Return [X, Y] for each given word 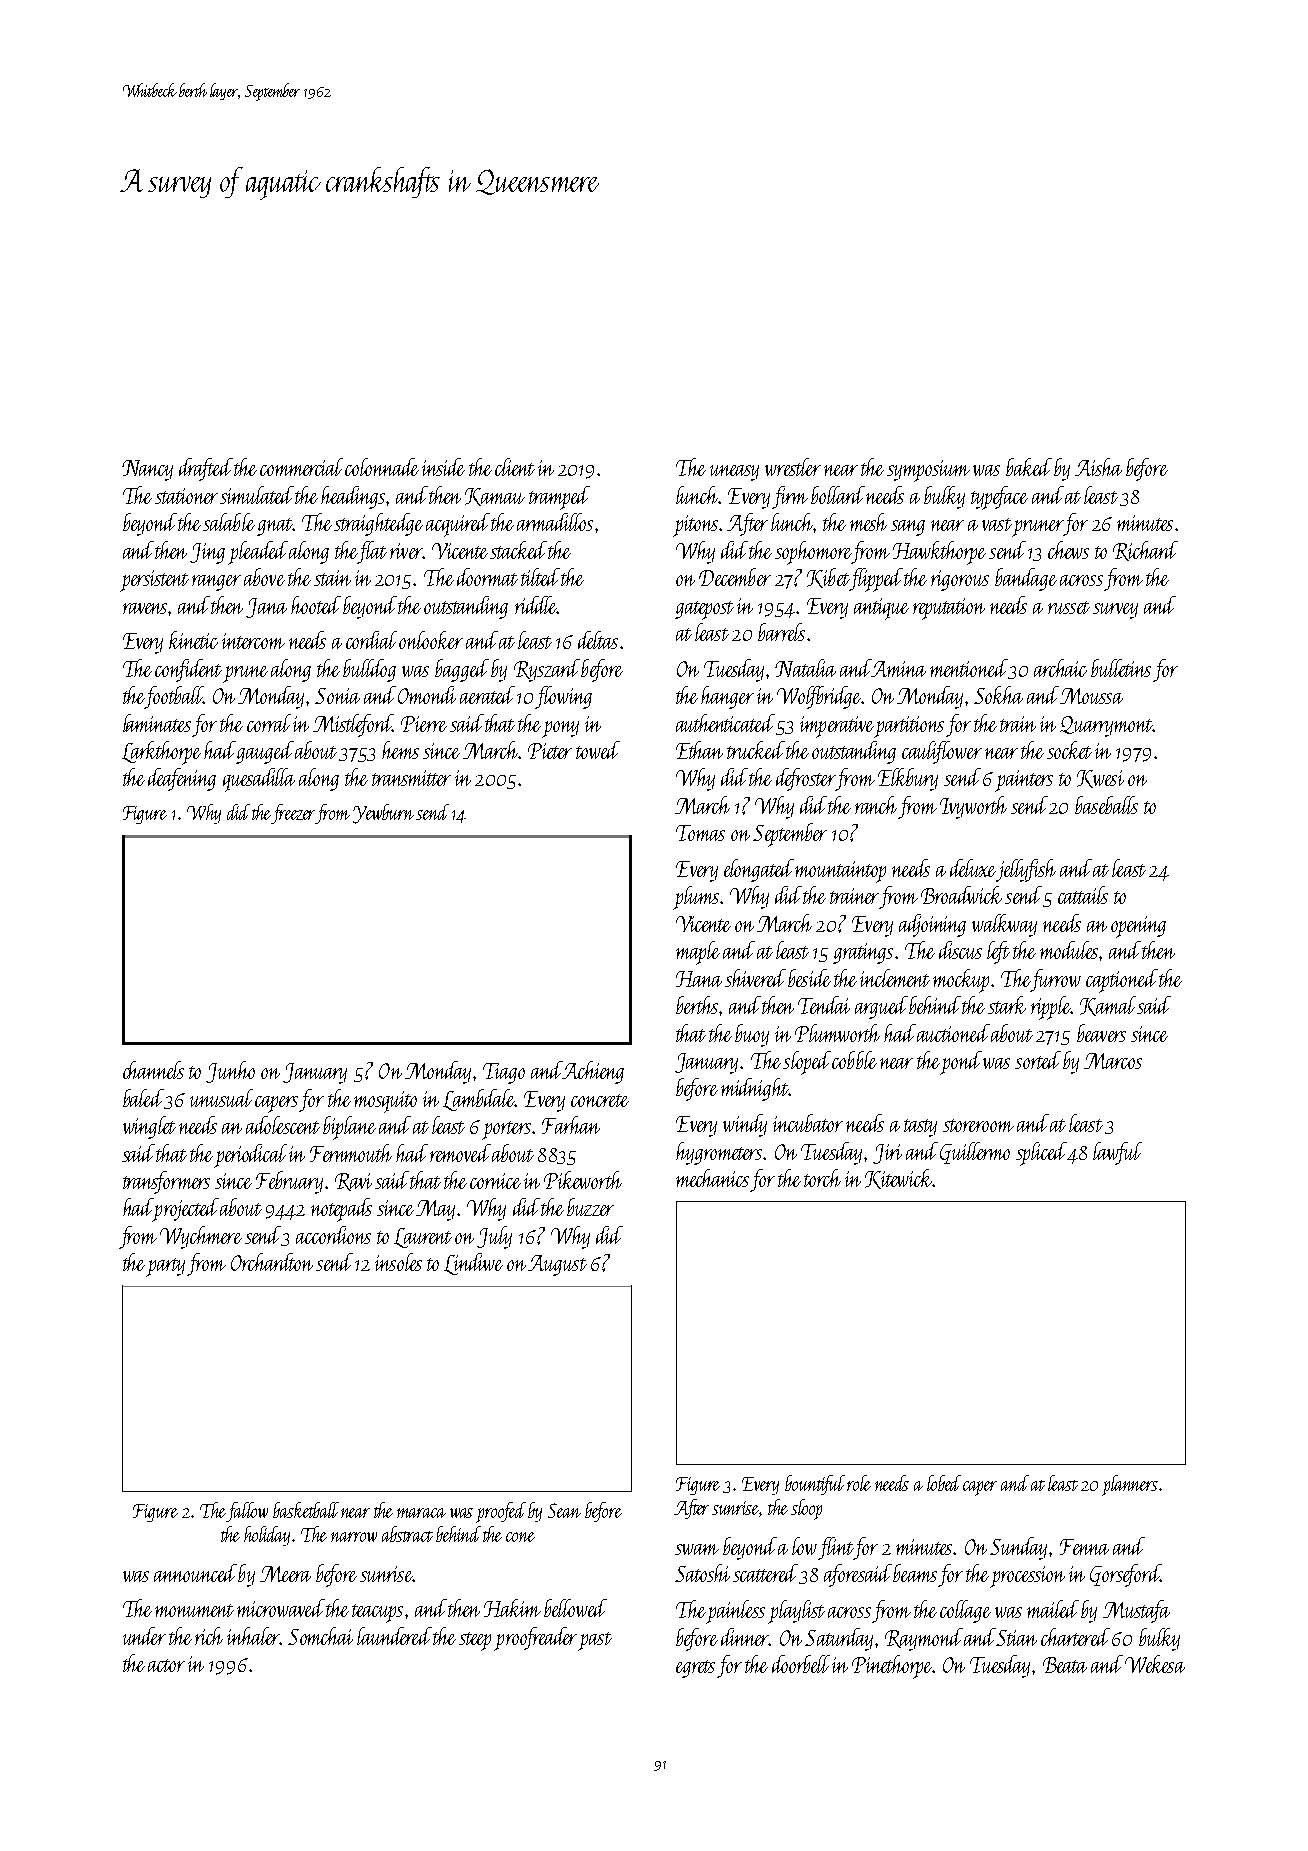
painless [736, 1611]
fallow [247, 1512]
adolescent [283, 1125]
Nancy [147, 470]
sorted [1038, 1060]
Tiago [504, 1073]
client [515, 467]
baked [1029, 467]
